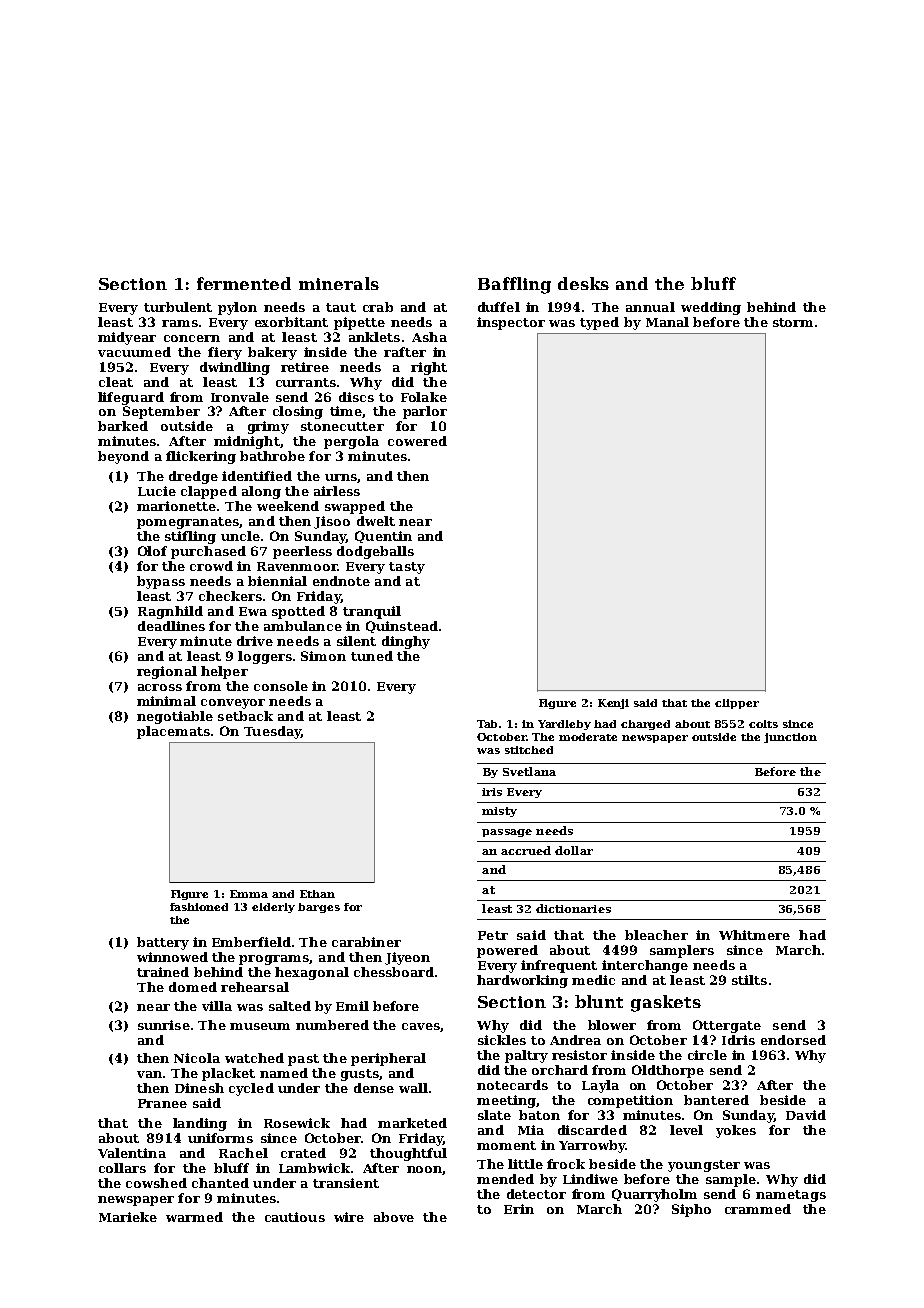 The image size is (924, 1308). What do you see at coordinates (341, 477) in the screenshot?
I see `urns` at bounding box center [341, 477].
